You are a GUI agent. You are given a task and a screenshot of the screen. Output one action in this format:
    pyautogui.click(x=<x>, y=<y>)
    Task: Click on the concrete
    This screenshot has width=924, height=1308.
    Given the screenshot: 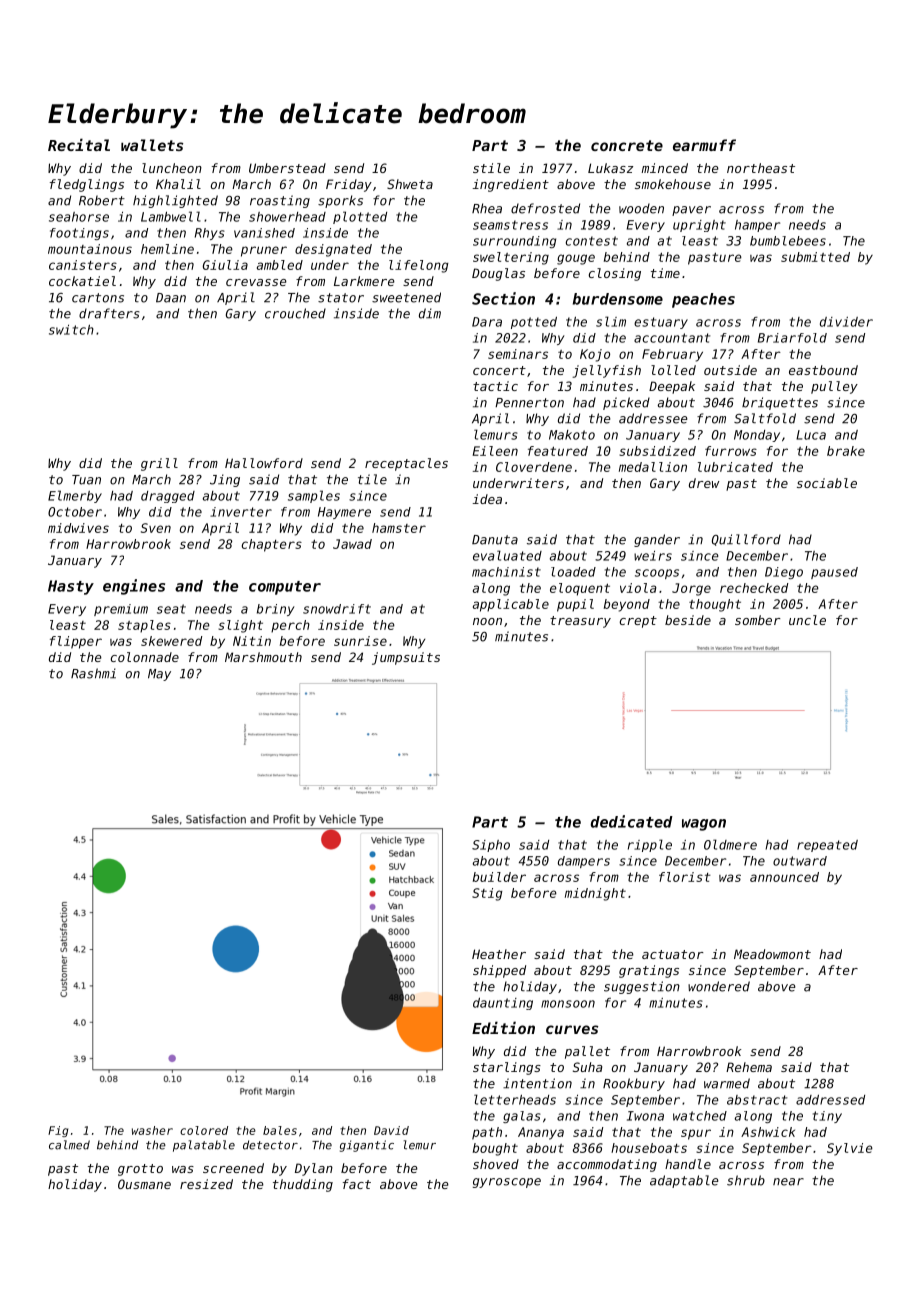 What is the action you would take?
    pyautogui.click(x=627, y=145)
